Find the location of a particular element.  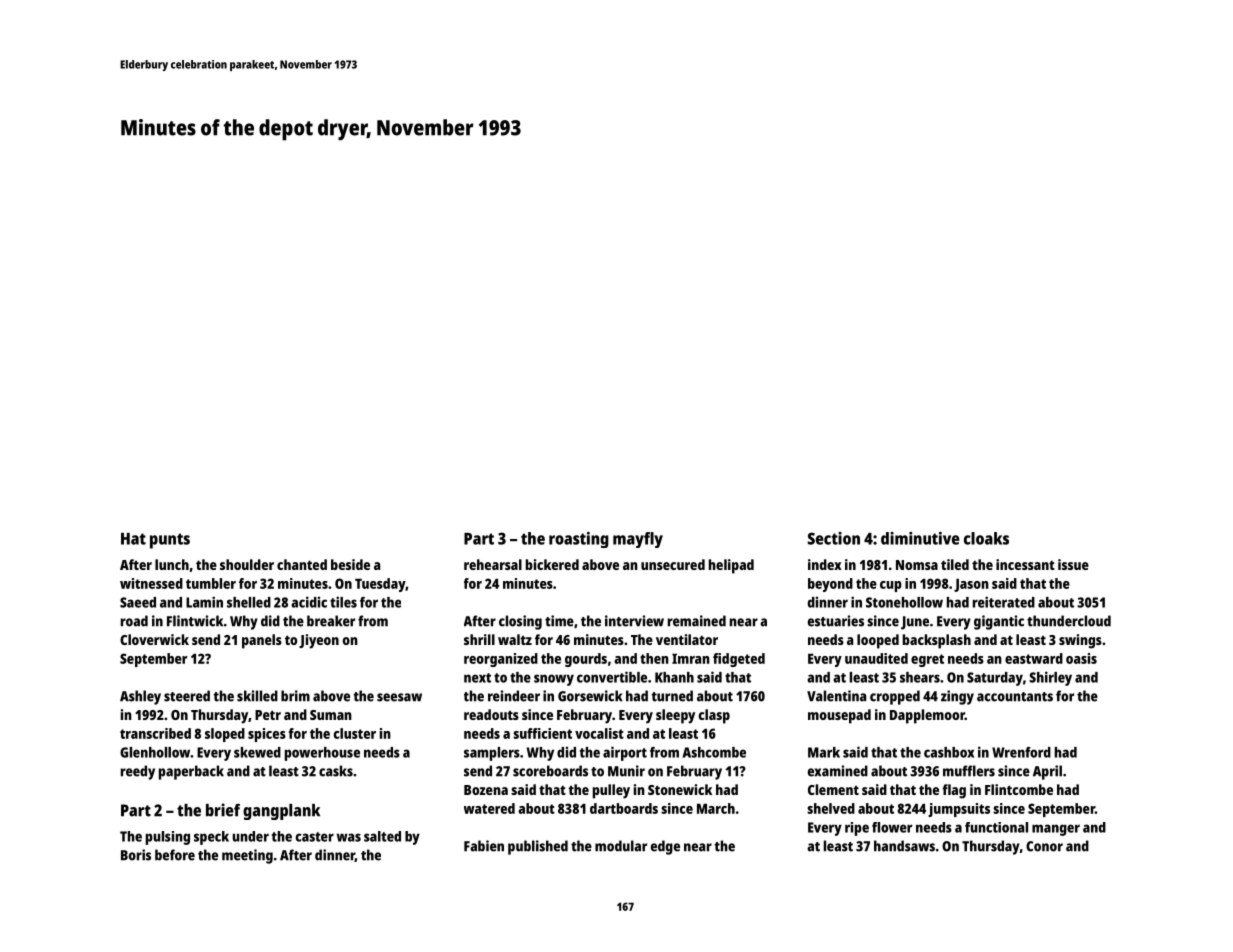

beside is located at coordinates (350, 564).
